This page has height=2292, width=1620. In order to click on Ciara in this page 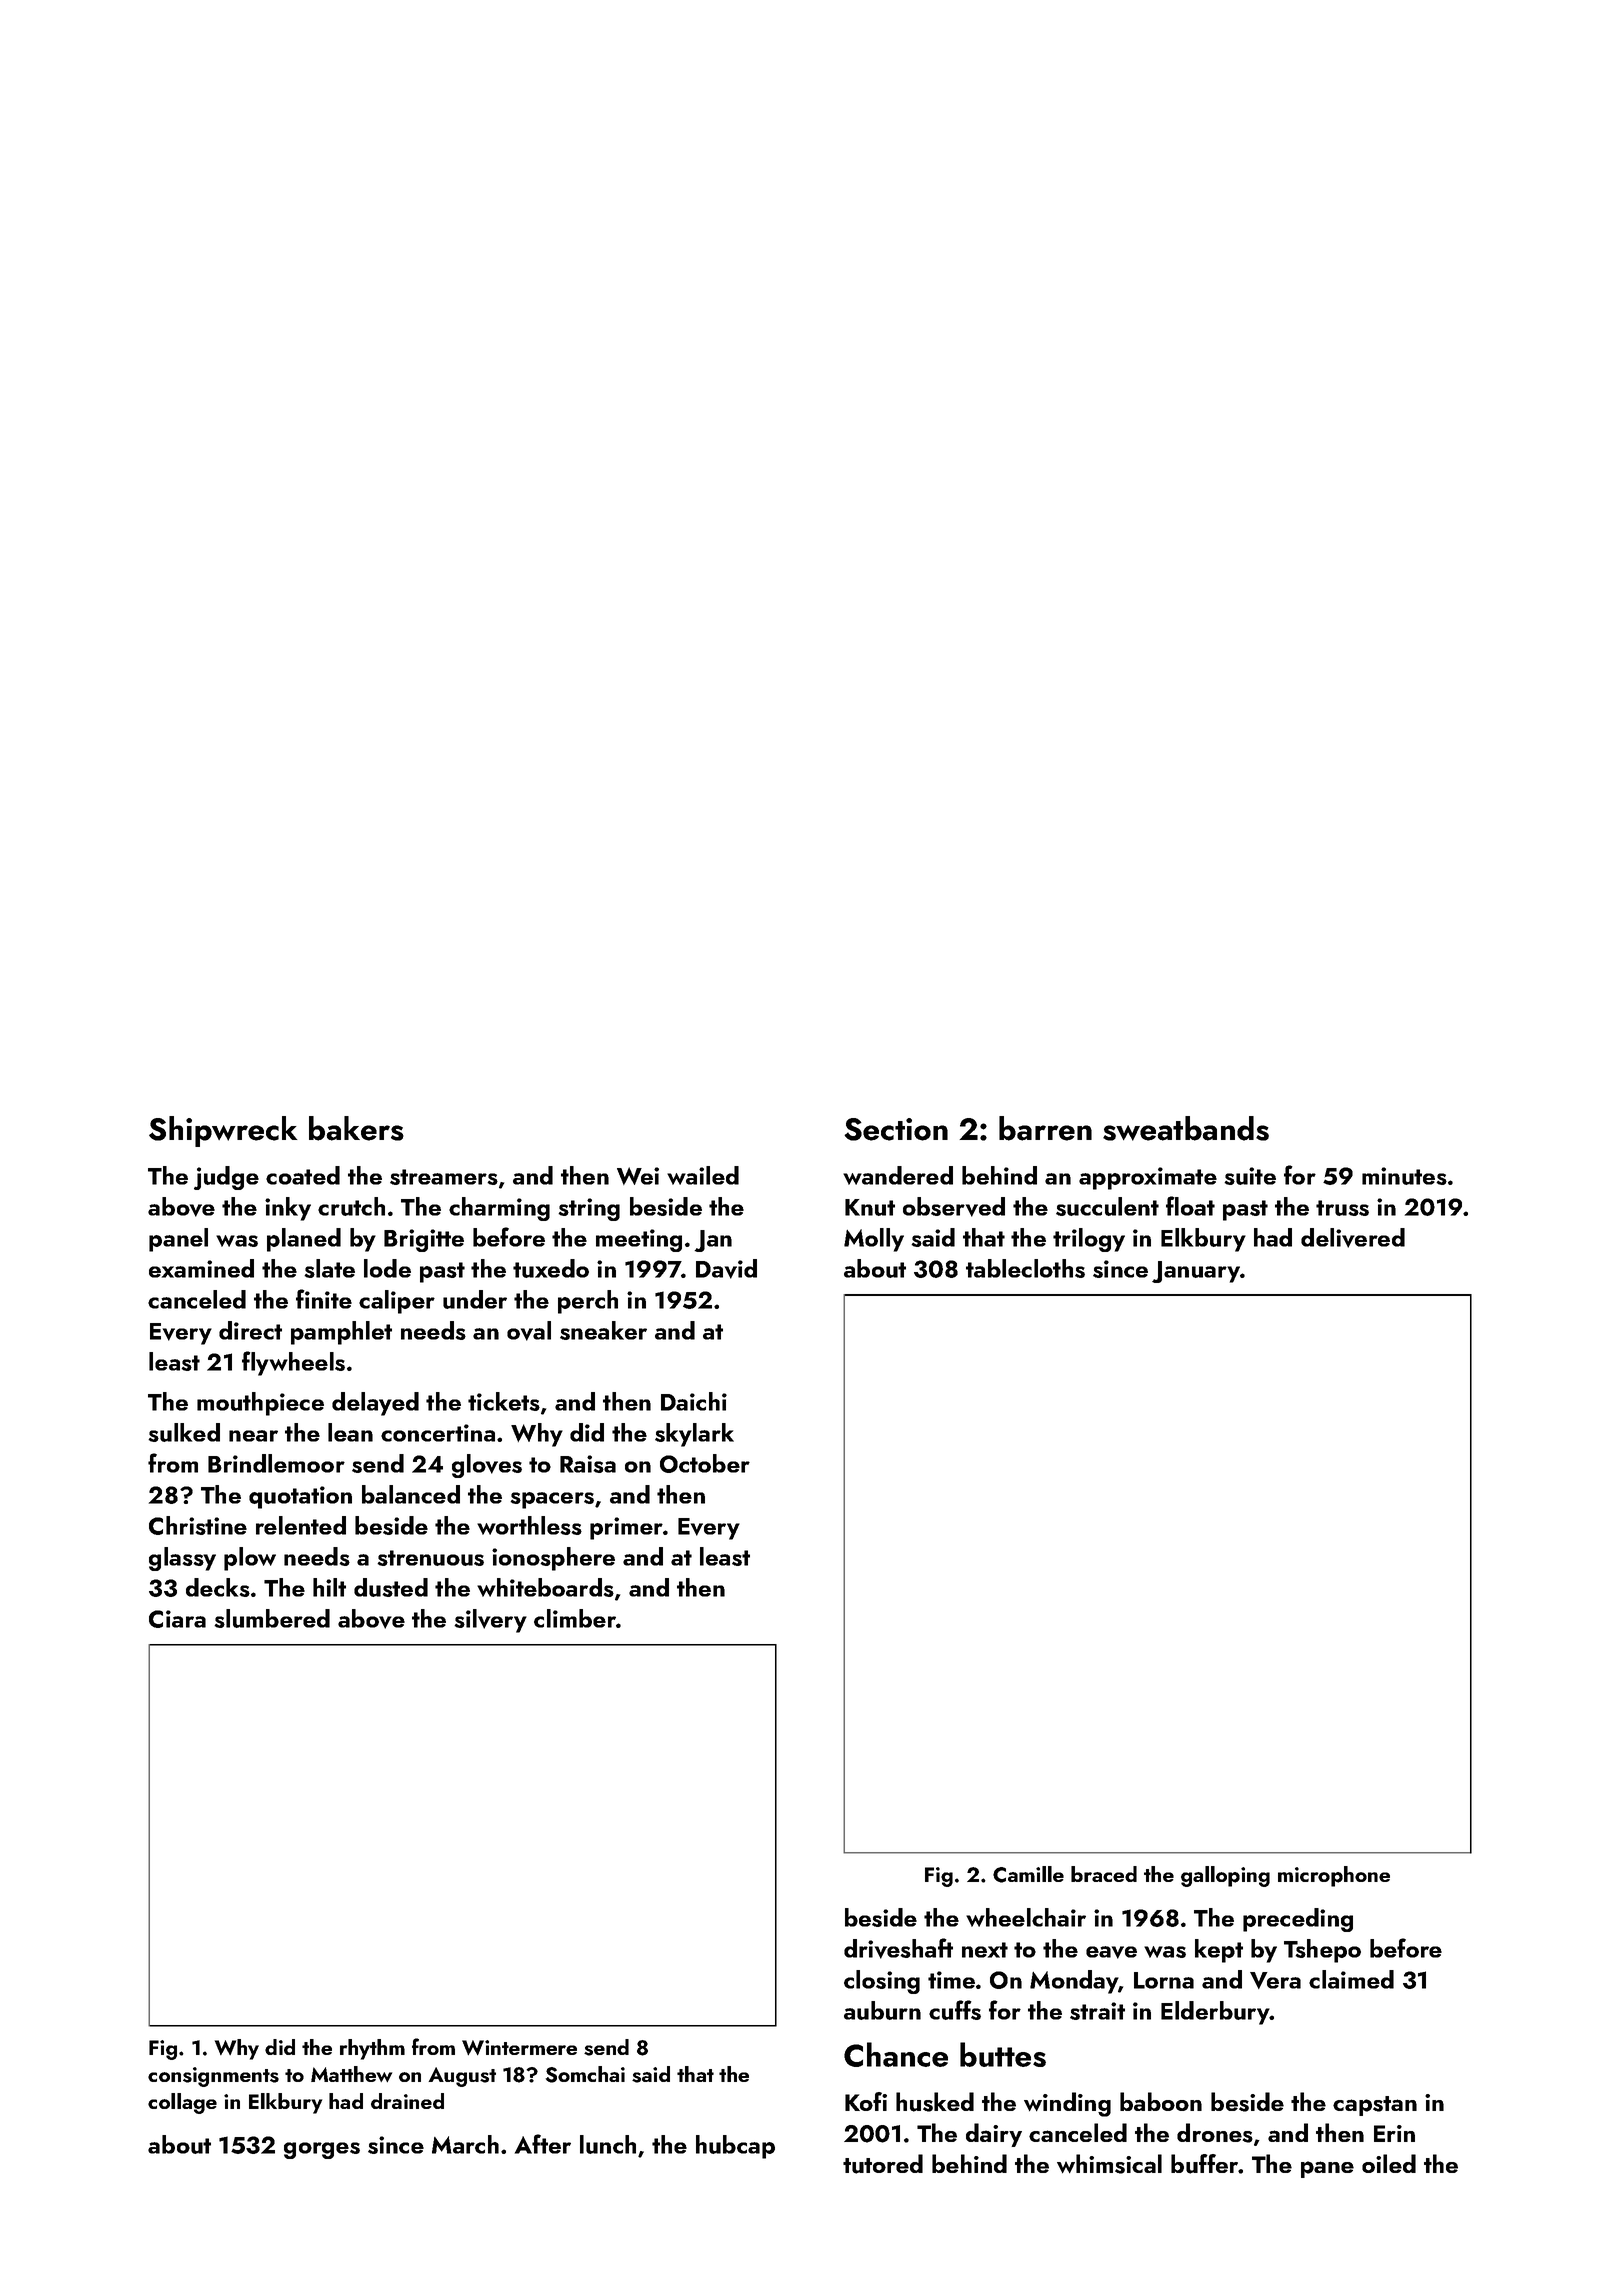, I will do `click(177, 1619)`.
